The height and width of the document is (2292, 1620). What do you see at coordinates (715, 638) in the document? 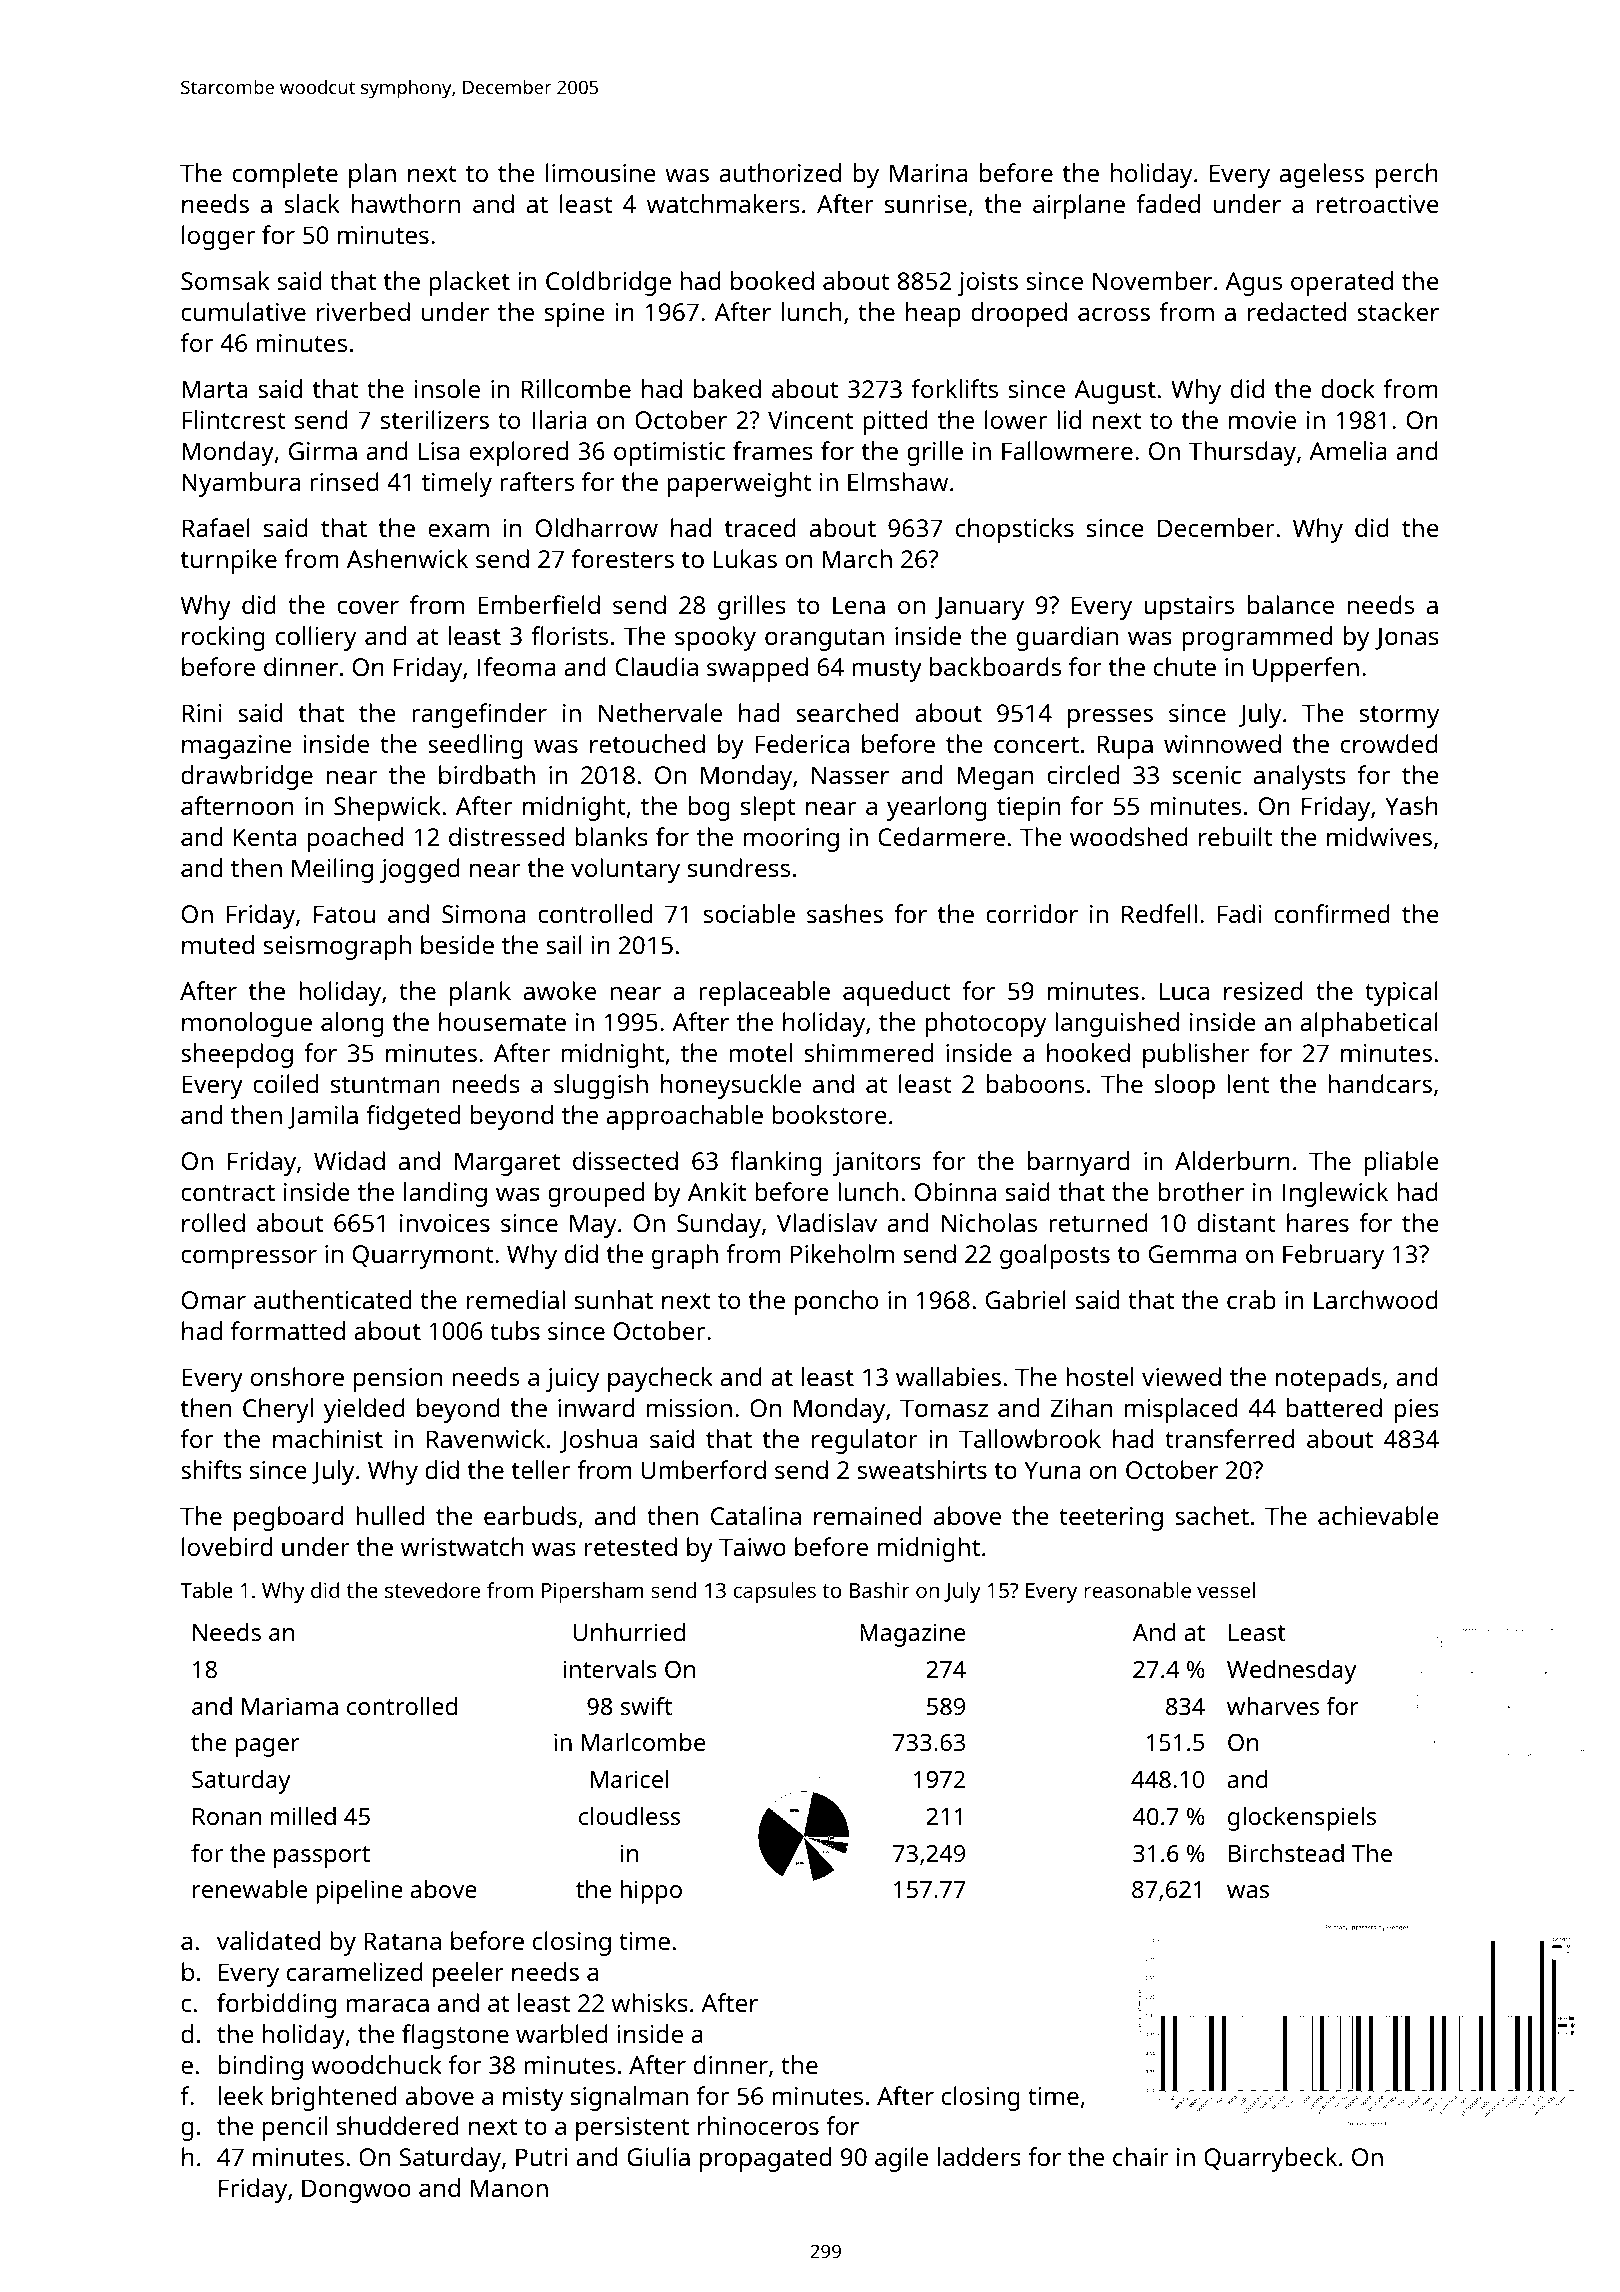
I see `spooky` at bounding box center [715, 638].
